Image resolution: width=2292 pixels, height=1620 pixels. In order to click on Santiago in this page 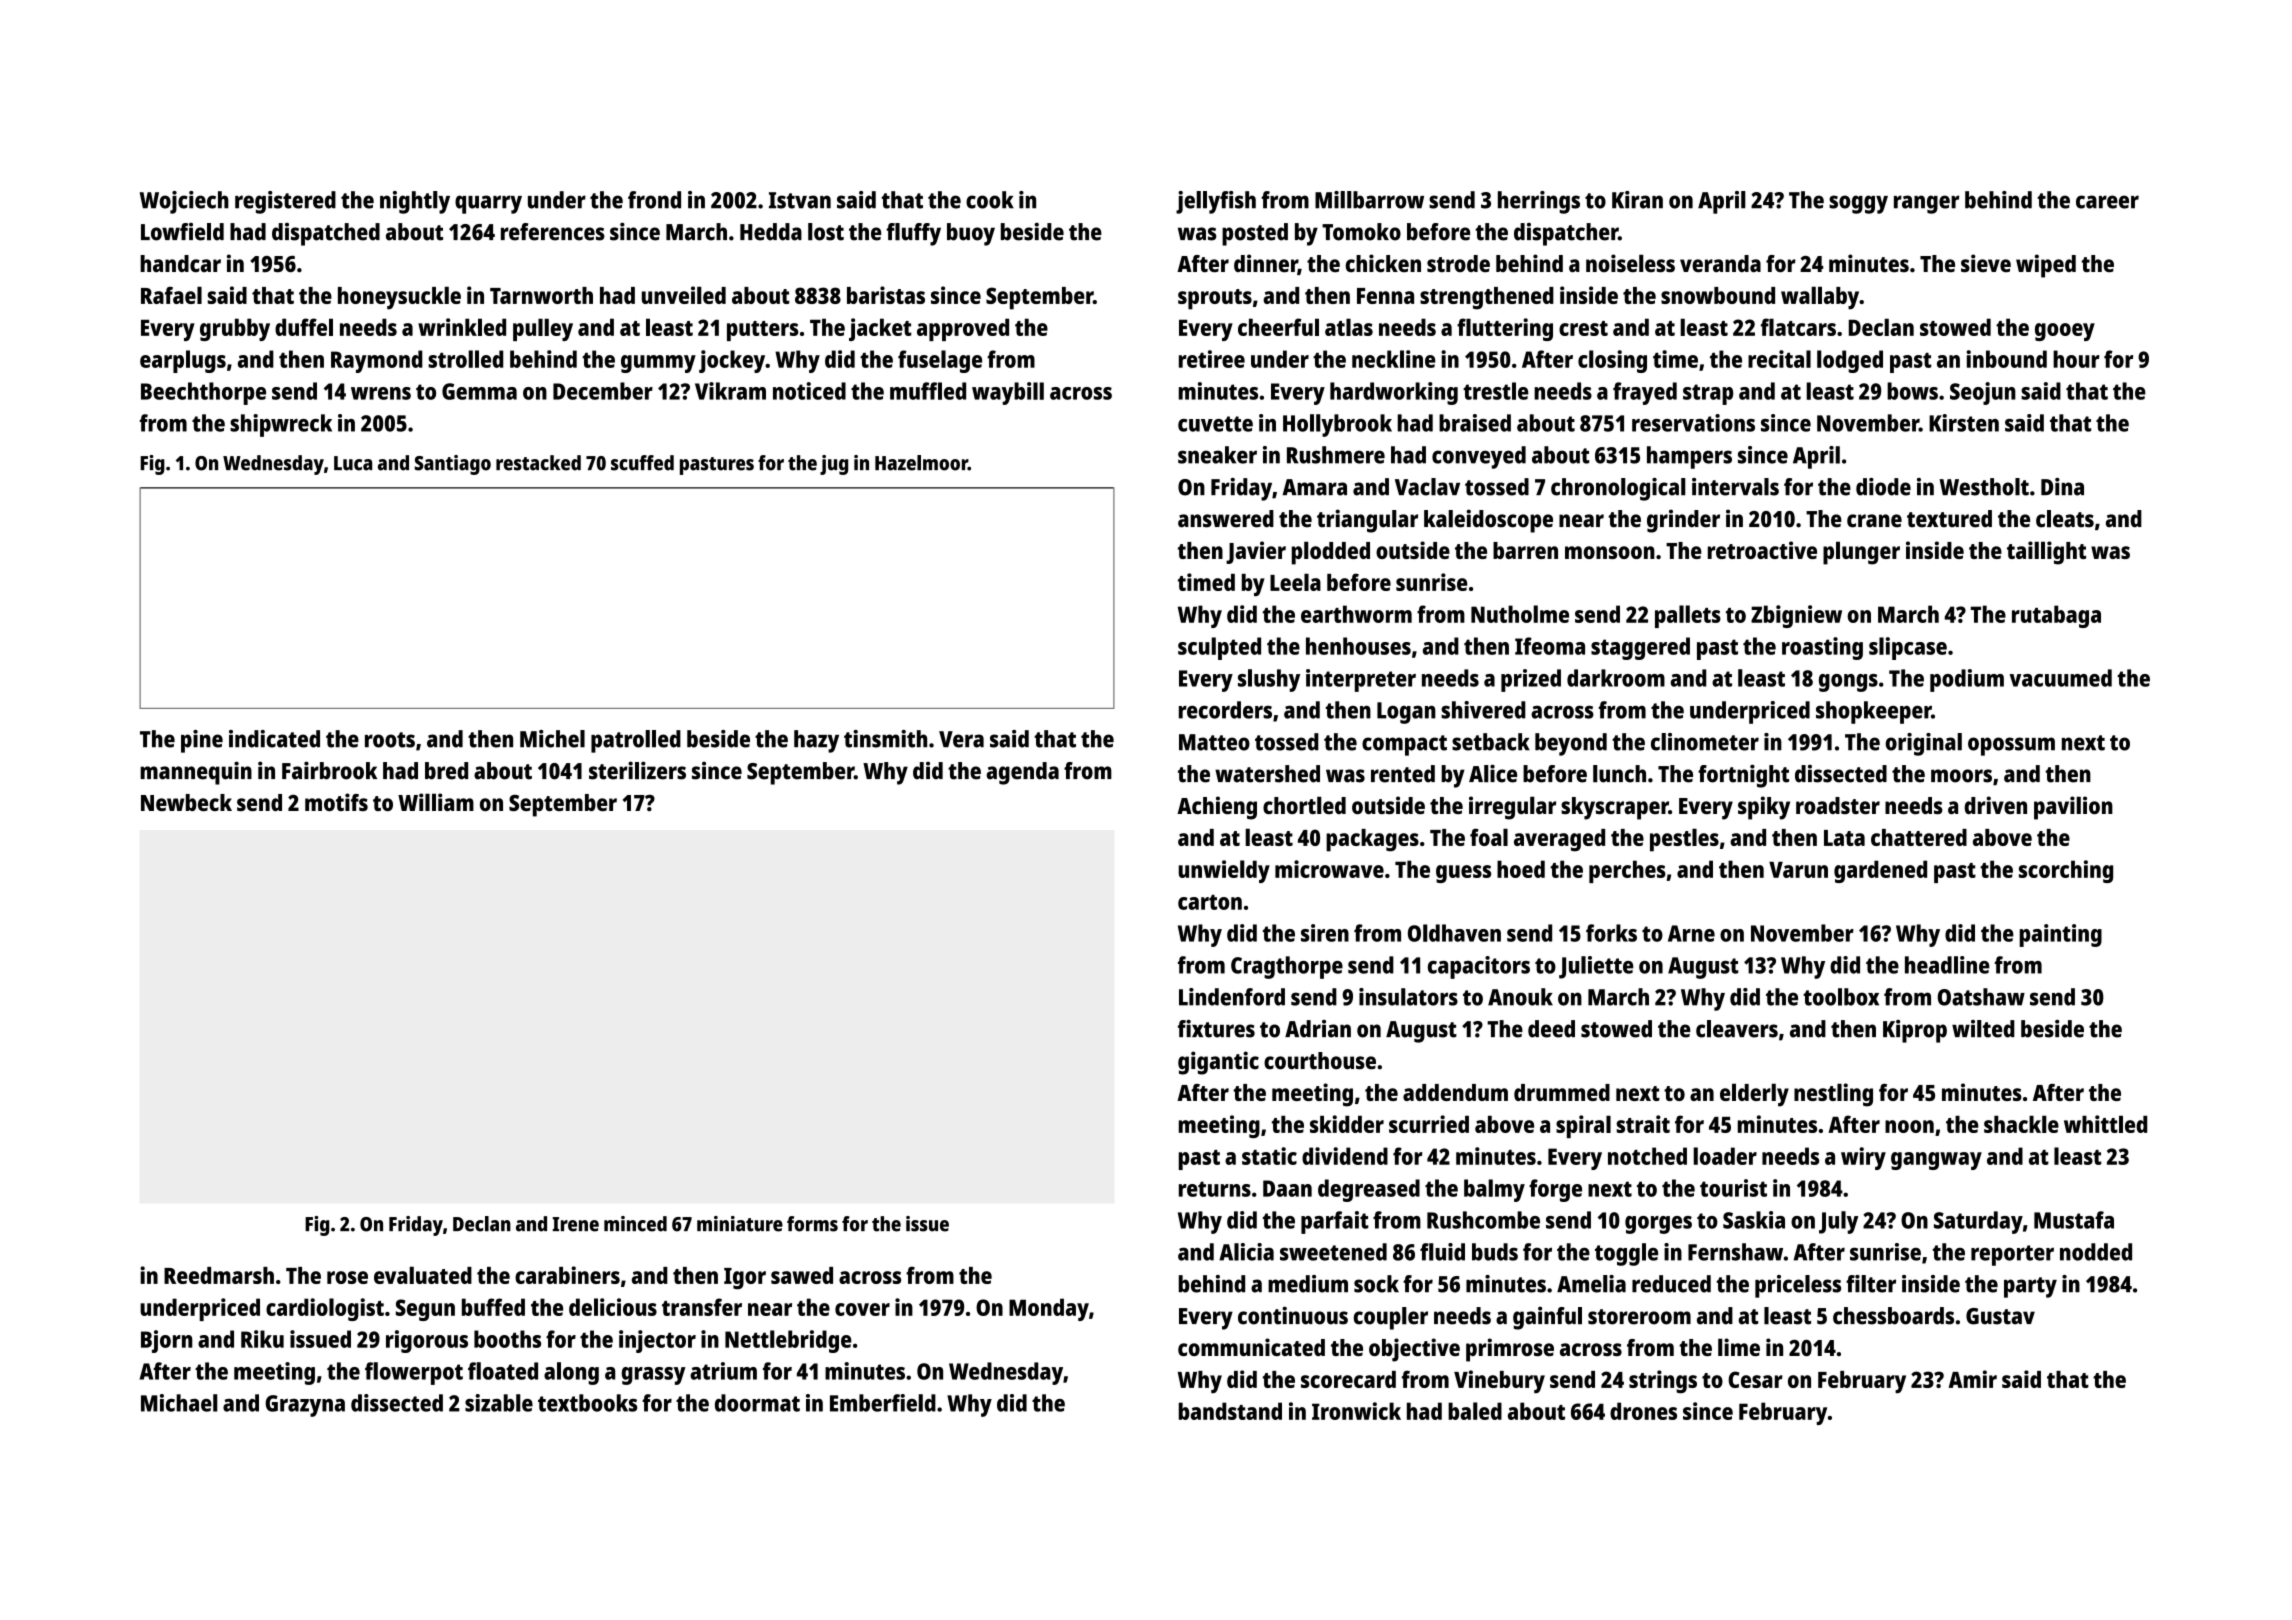, I will do `click(453, 465)`.
